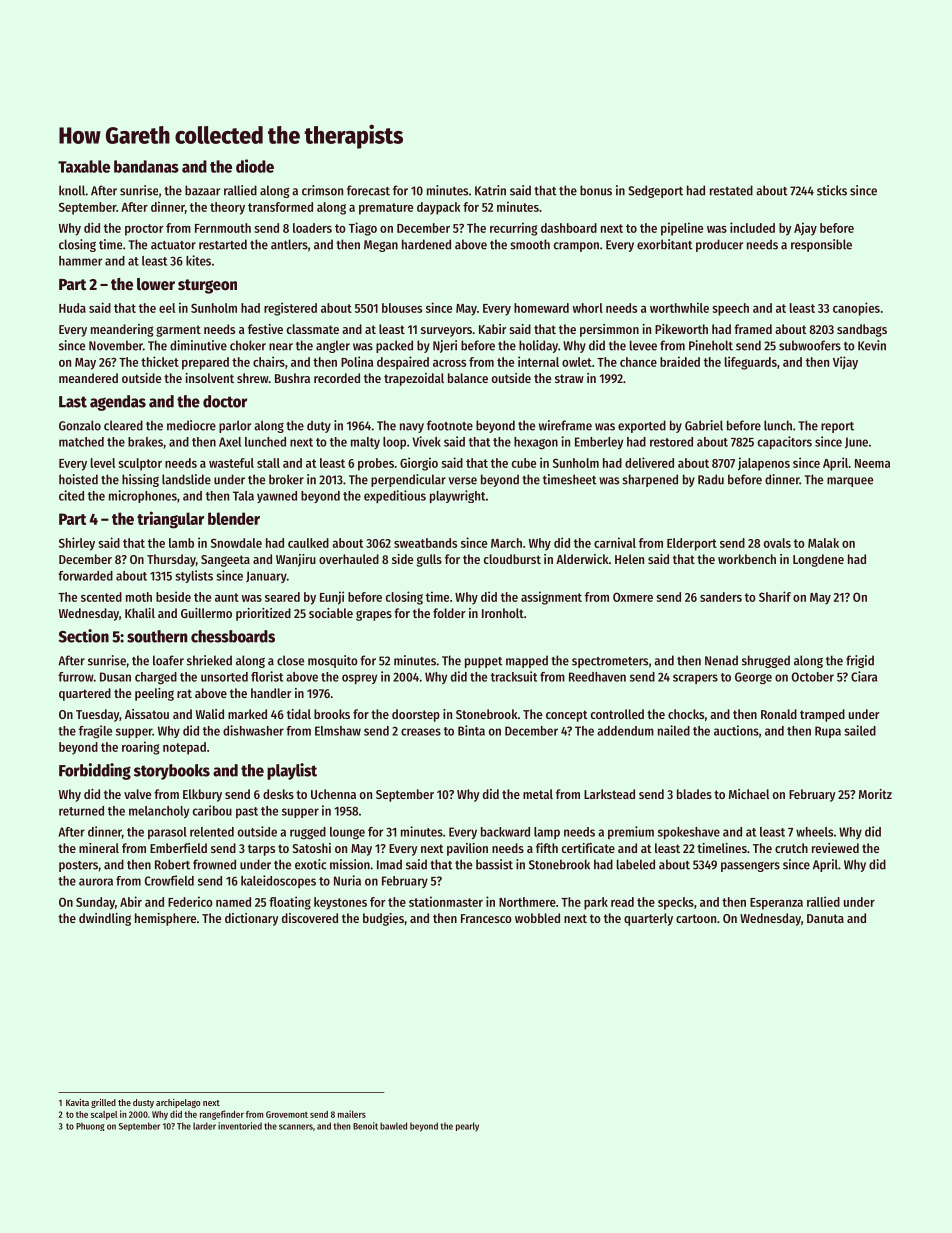 Image resolution: width=952 pixels, height=1233 pixels. I want to click on Elderport, so click(692, 544).
